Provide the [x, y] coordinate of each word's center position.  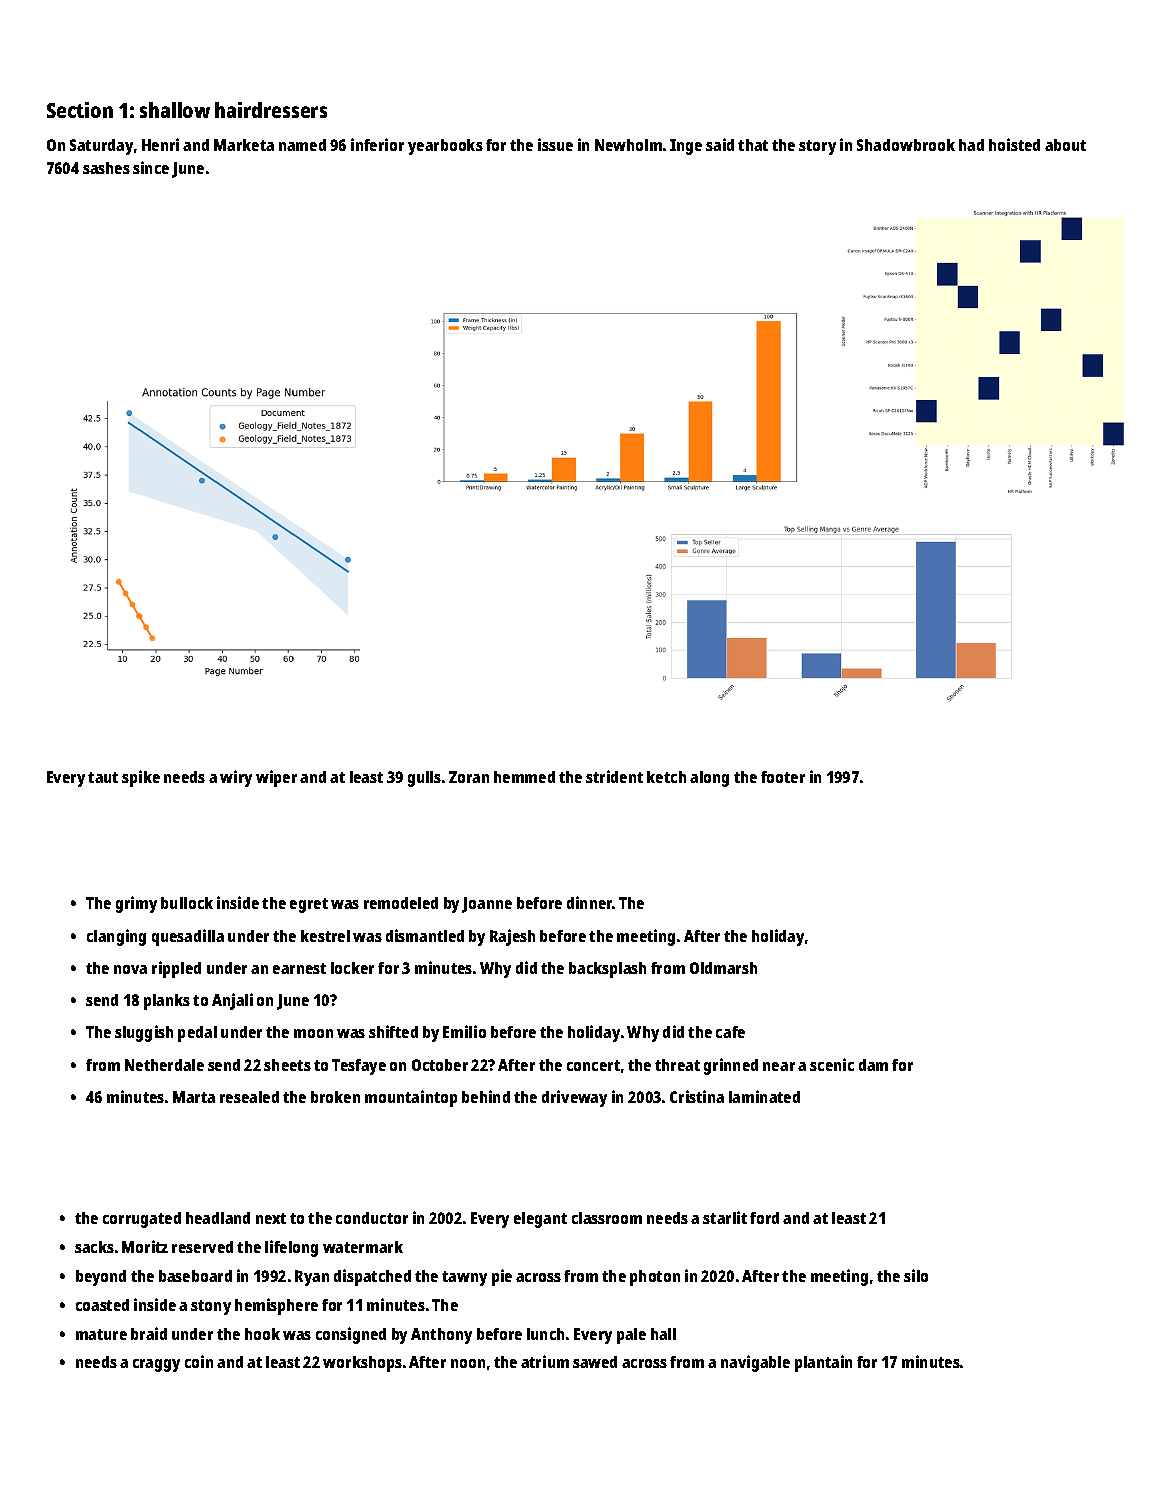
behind [486, 1096]
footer [783, 777]
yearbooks [445, 147]
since [151, 167]
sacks [94, 1247]
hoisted [1014, 144]
